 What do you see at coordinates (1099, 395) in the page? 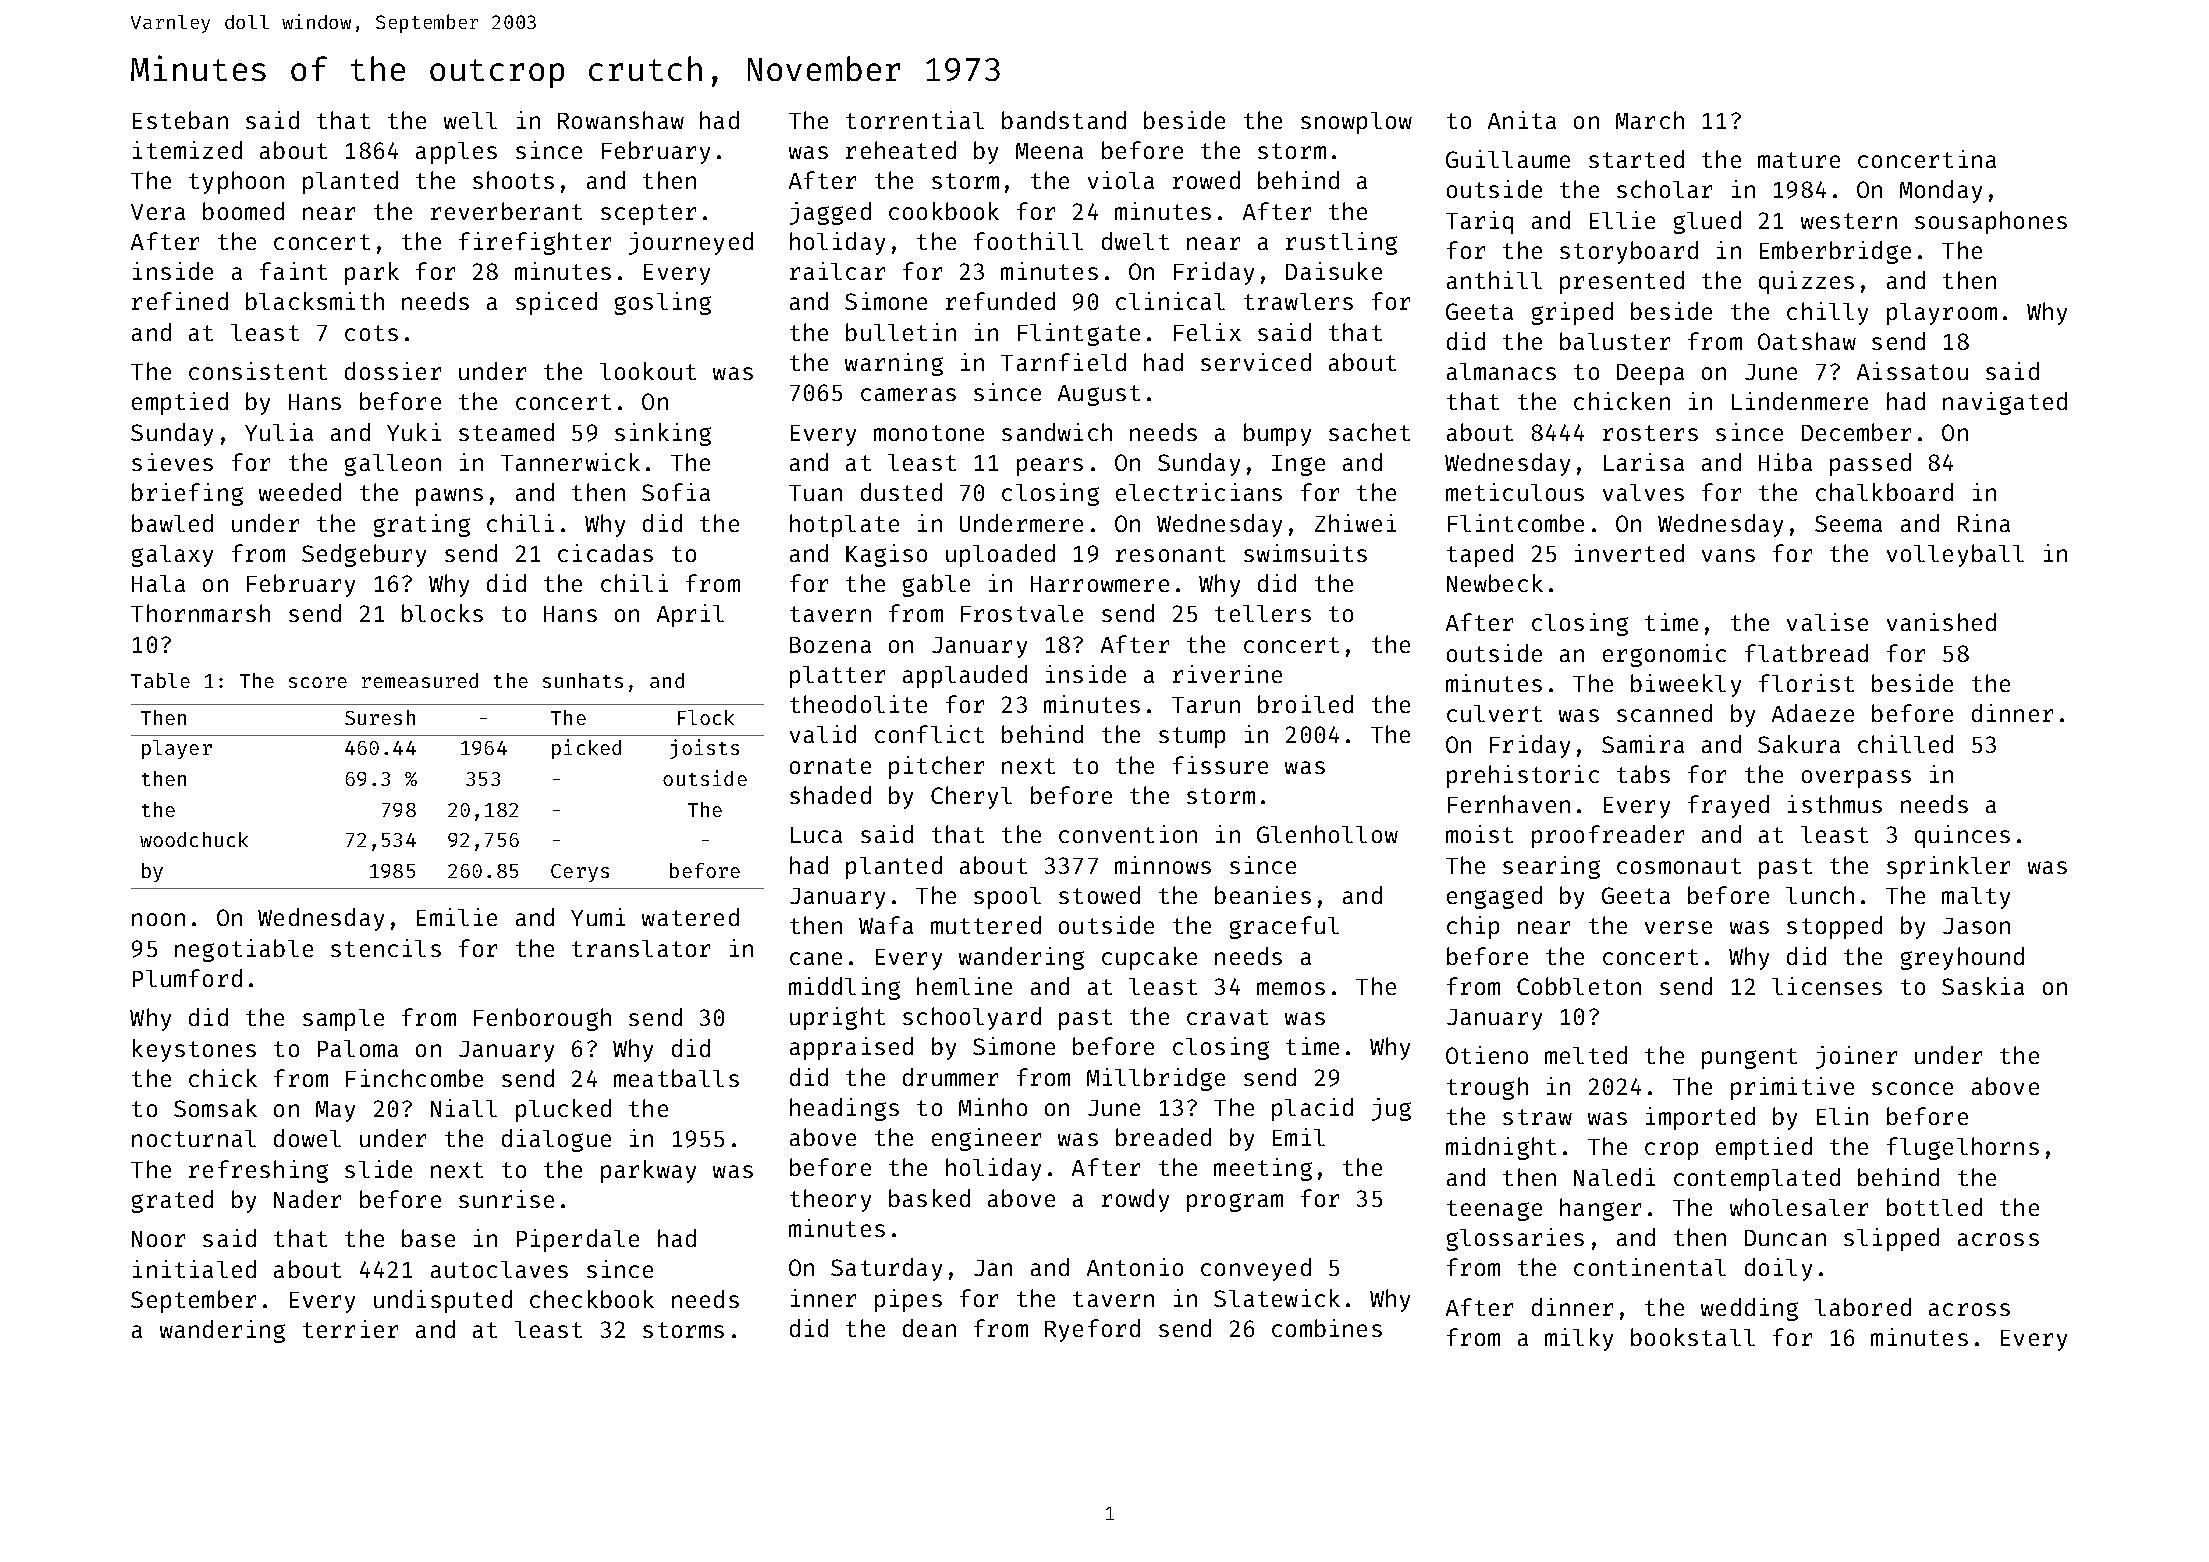
I see `August` at bounding box center [1099, 395].
